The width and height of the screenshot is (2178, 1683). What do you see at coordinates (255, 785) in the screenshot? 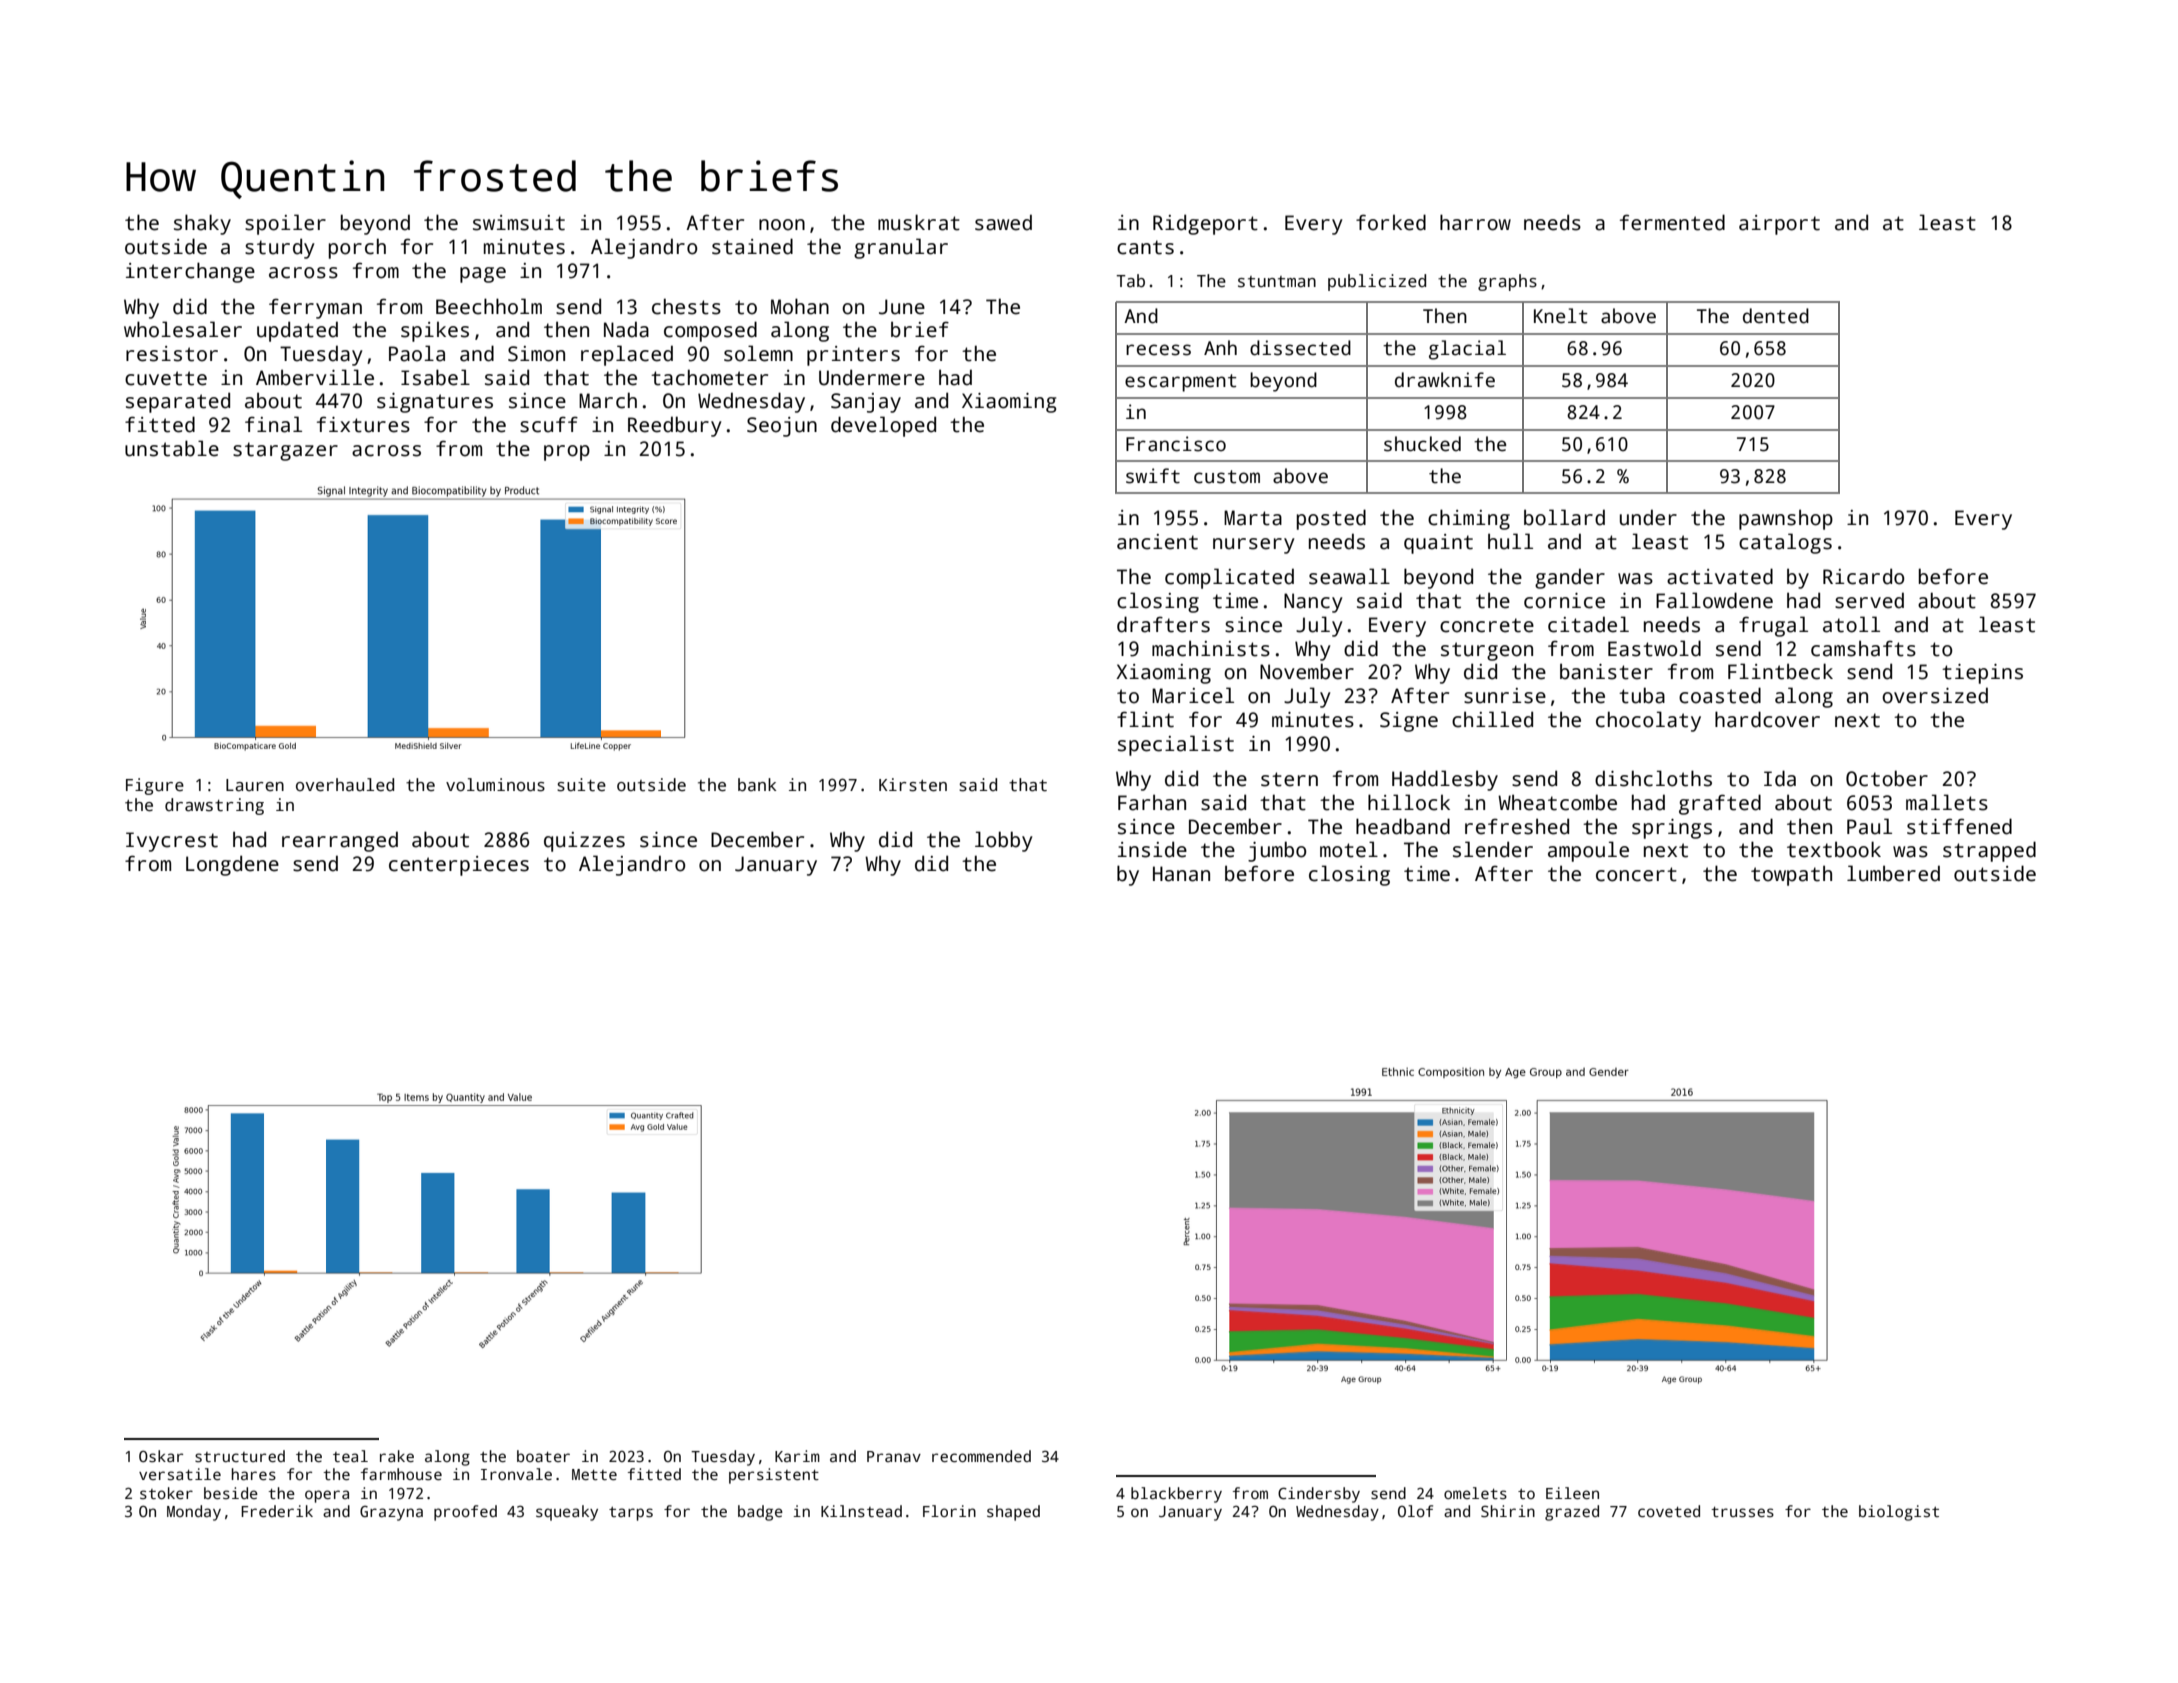
I see `Lauren` at bounding box center [255, 785].
